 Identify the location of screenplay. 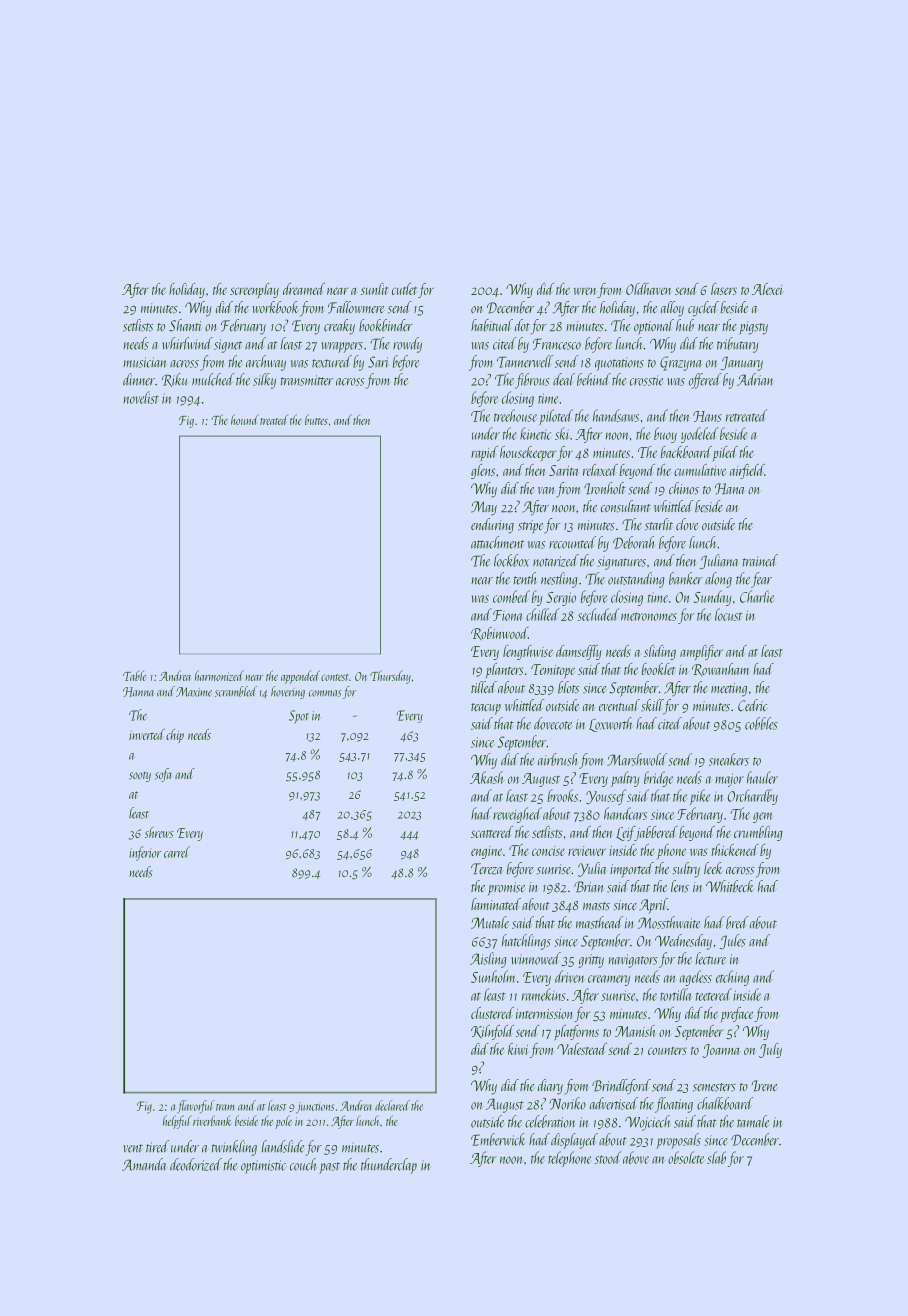
(254, 291).
